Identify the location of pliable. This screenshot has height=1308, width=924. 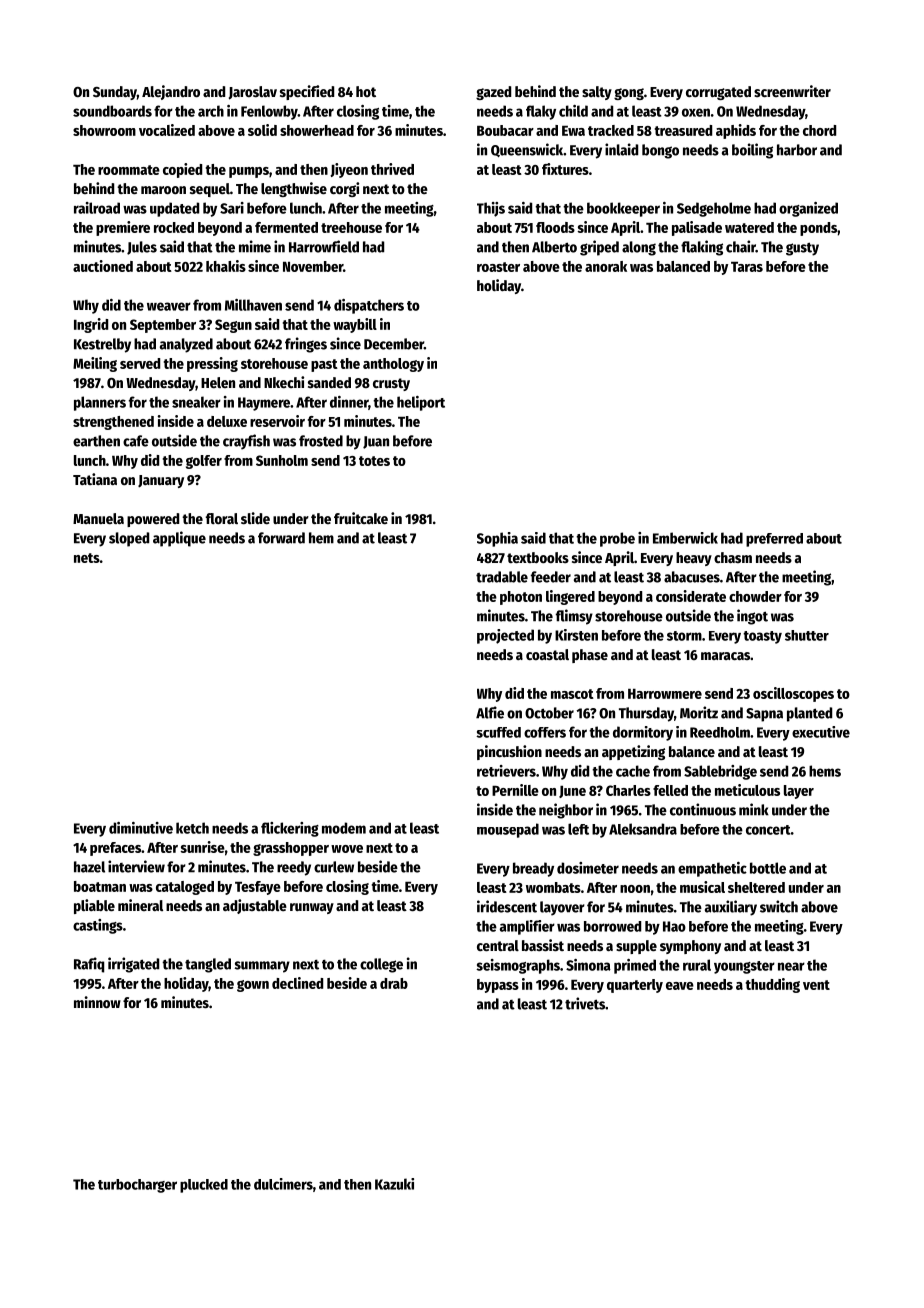
(94, 906).
